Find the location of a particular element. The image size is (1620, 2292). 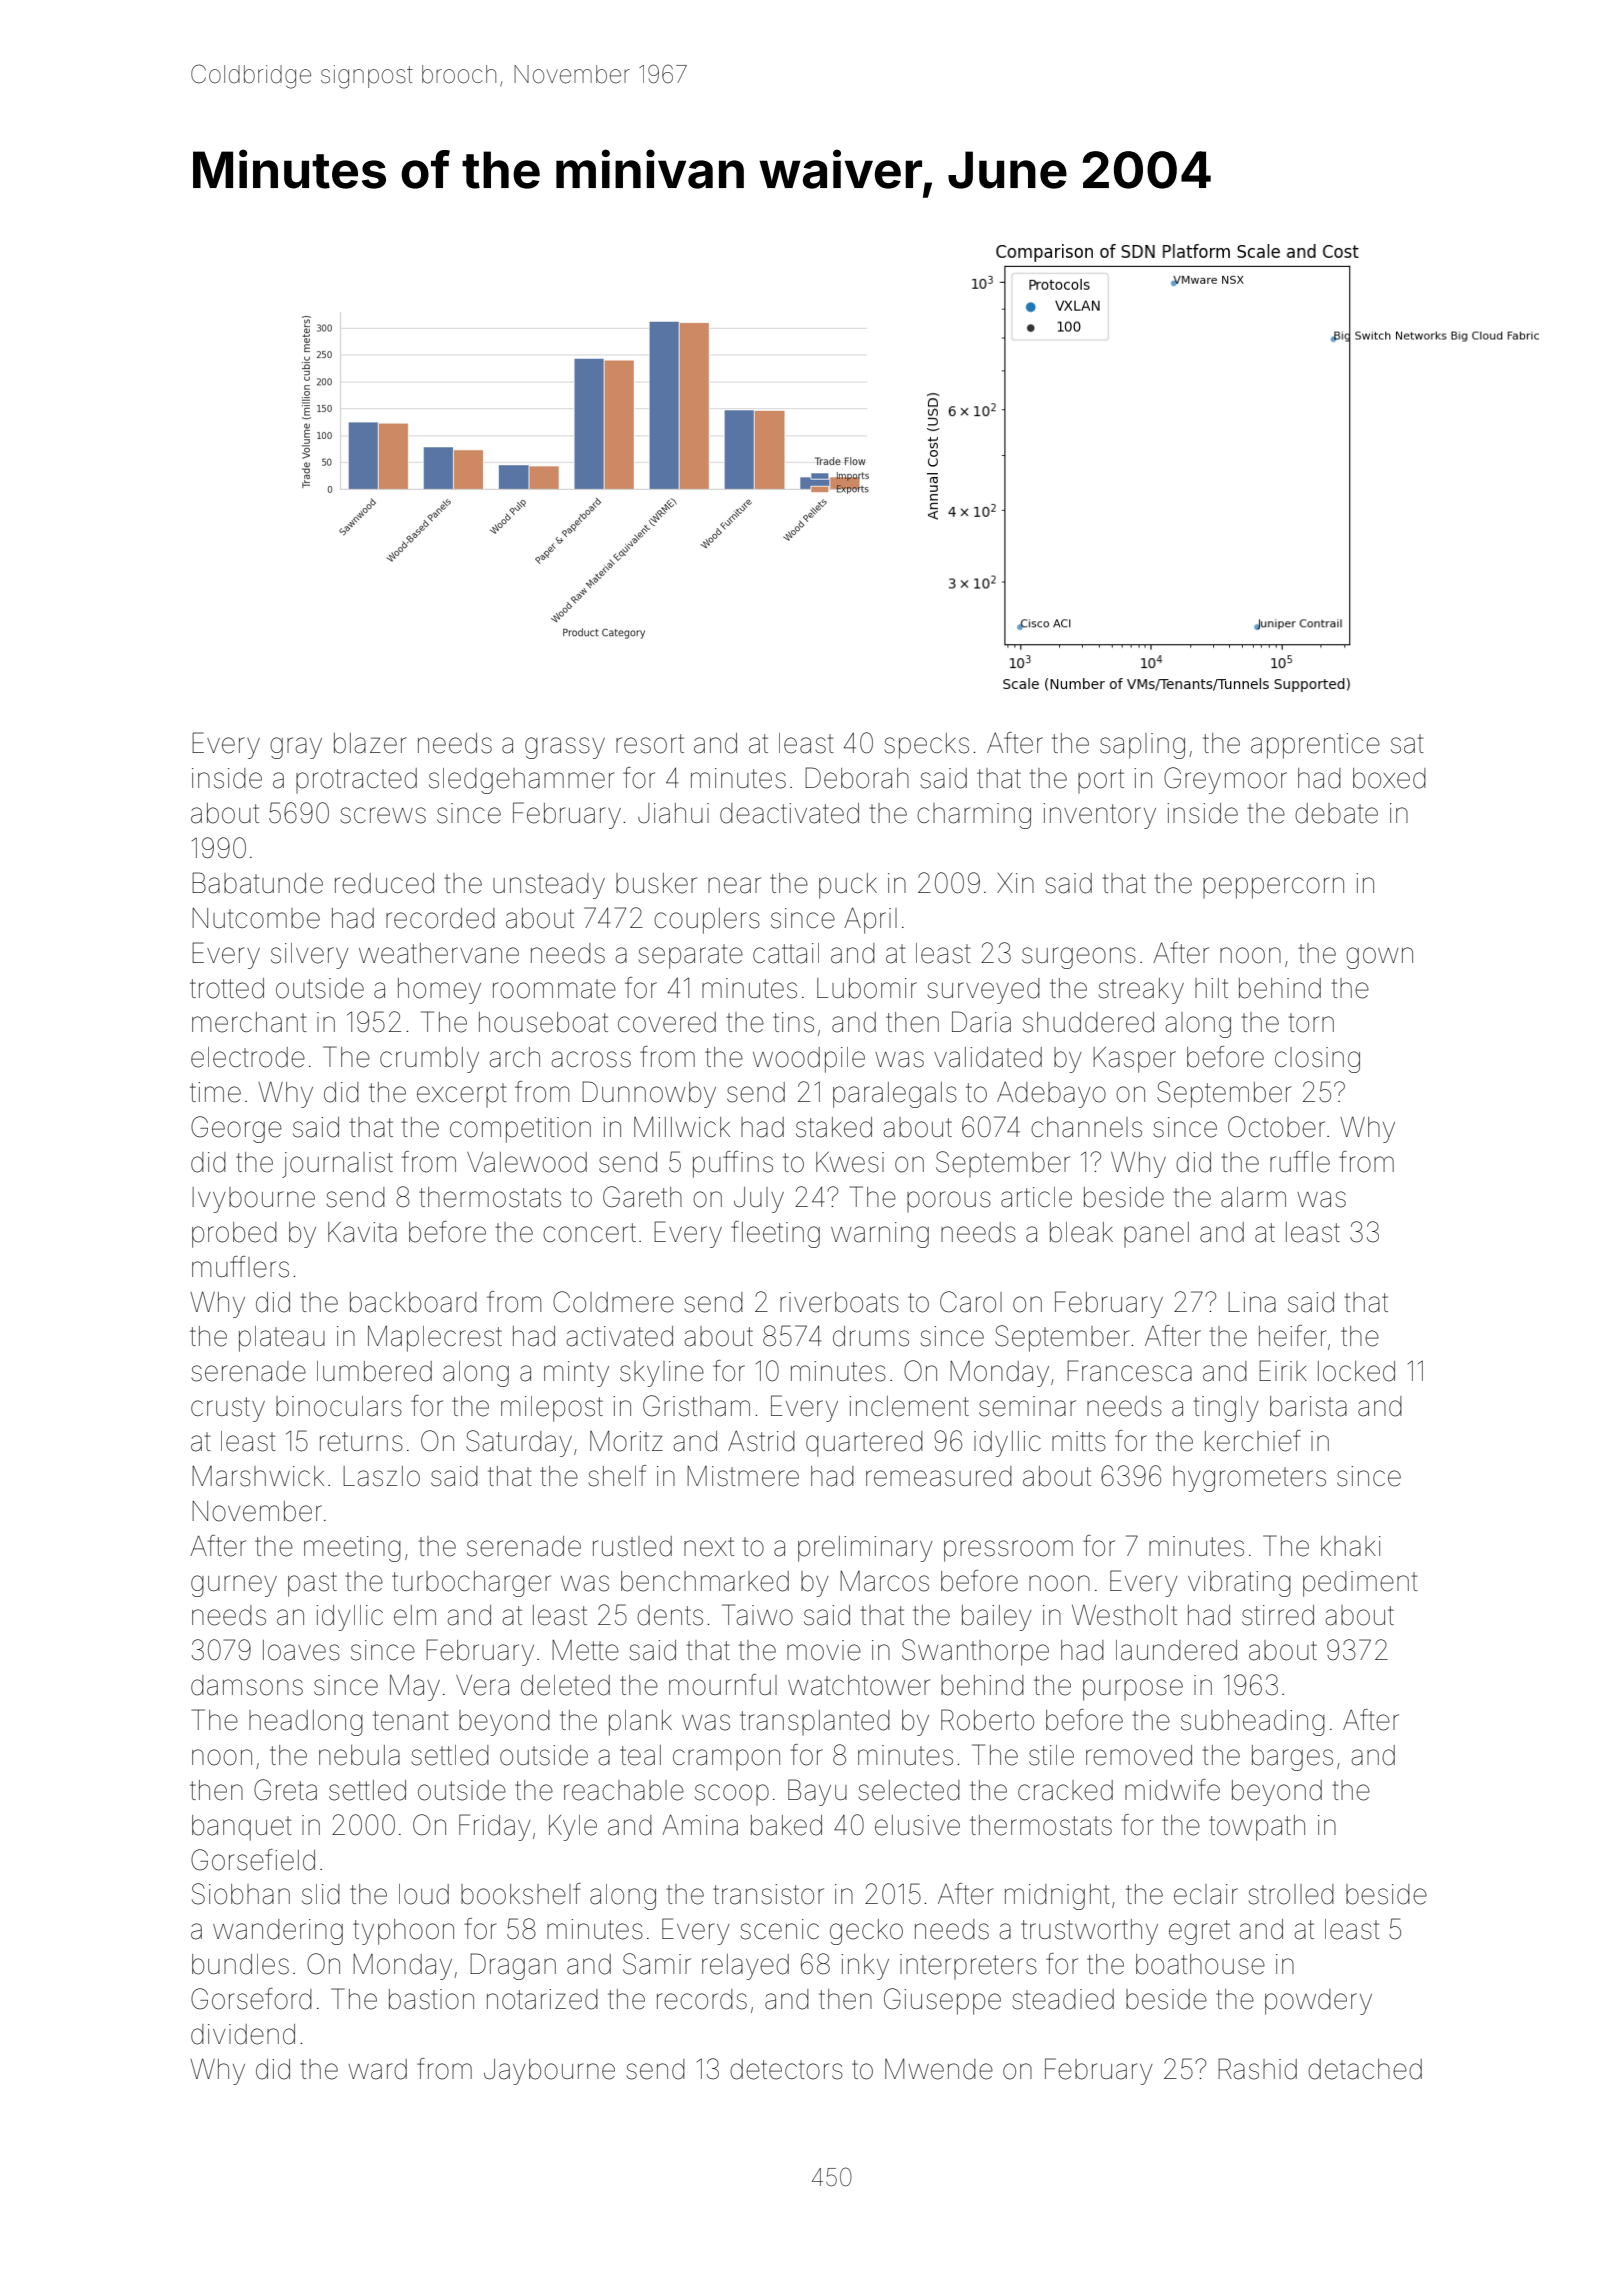

next is located at coordinates (709, 1547).
